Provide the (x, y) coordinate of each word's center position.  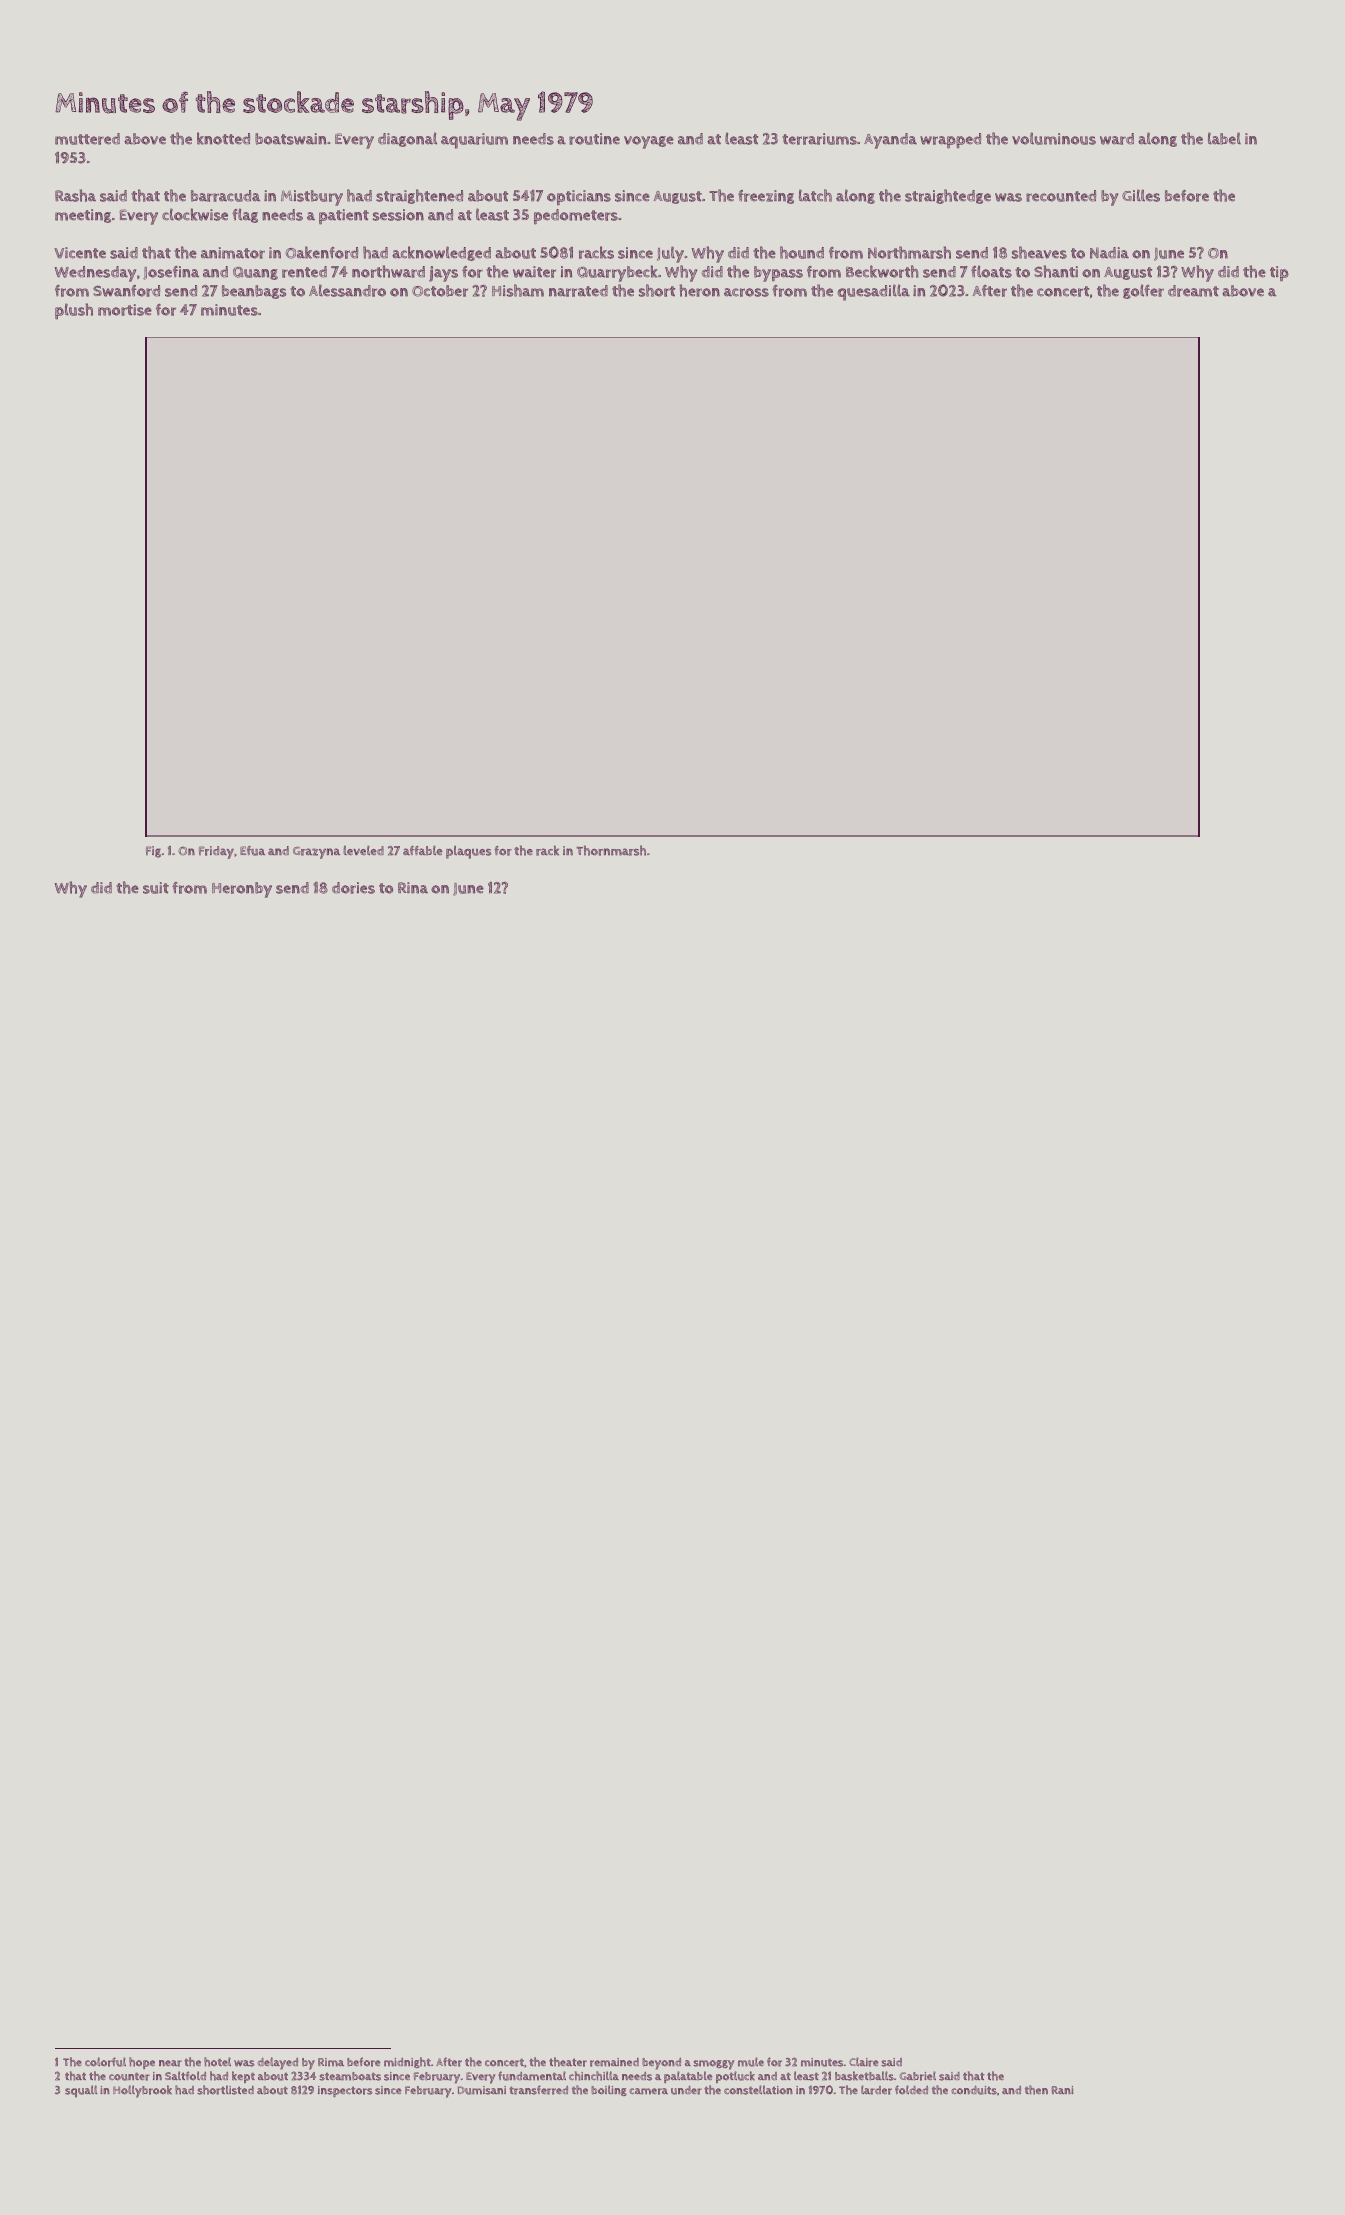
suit (156, 888)
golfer (1143, 291)
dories (353, 888)
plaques (468, 852)
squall (81, 2091)
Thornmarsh (611, 850)
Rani (1062, 2090)
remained (614, 2062)
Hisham (518, 290)
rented (304, 272)
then (1036, 2090)
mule (751, 2062)
